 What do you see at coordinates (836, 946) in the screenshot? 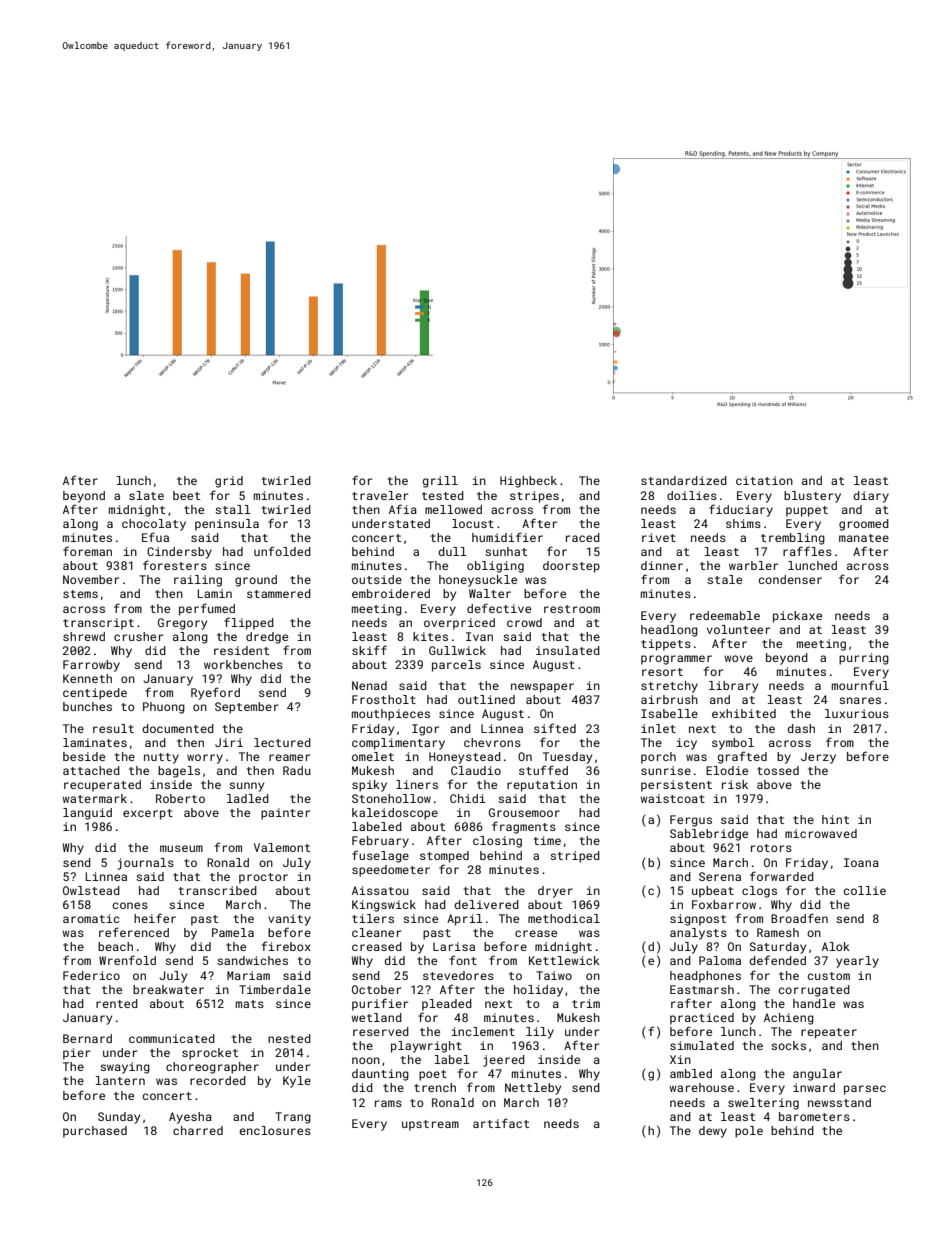
I see `Alok` at bounding box center [836, 946].
